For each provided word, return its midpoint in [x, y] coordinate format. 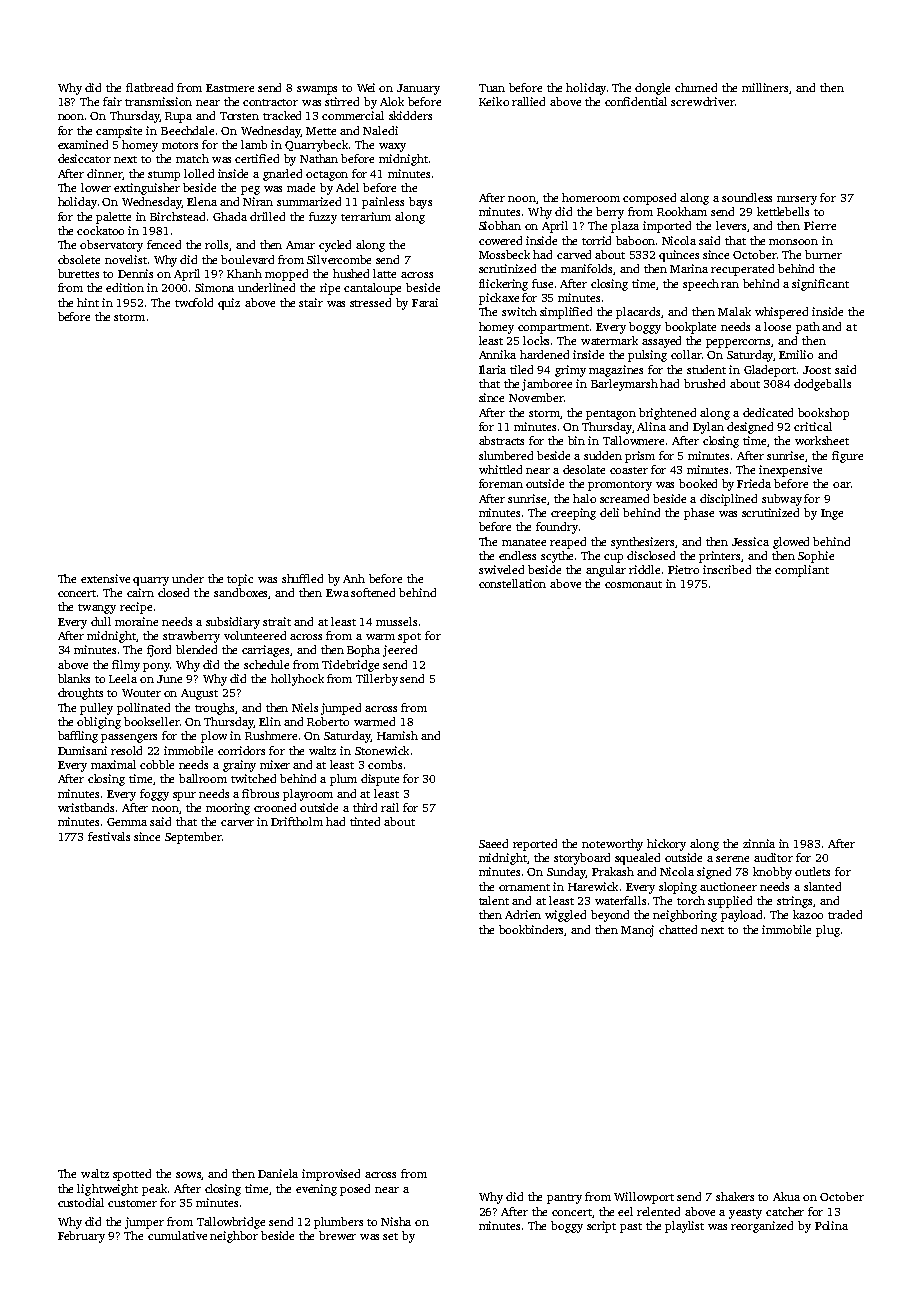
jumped [341, 709]
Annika [497, 354]
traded [845, 914]
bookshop [823, 414]
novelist [126, 259]
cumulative [177, 1235]
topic [240, 580]
